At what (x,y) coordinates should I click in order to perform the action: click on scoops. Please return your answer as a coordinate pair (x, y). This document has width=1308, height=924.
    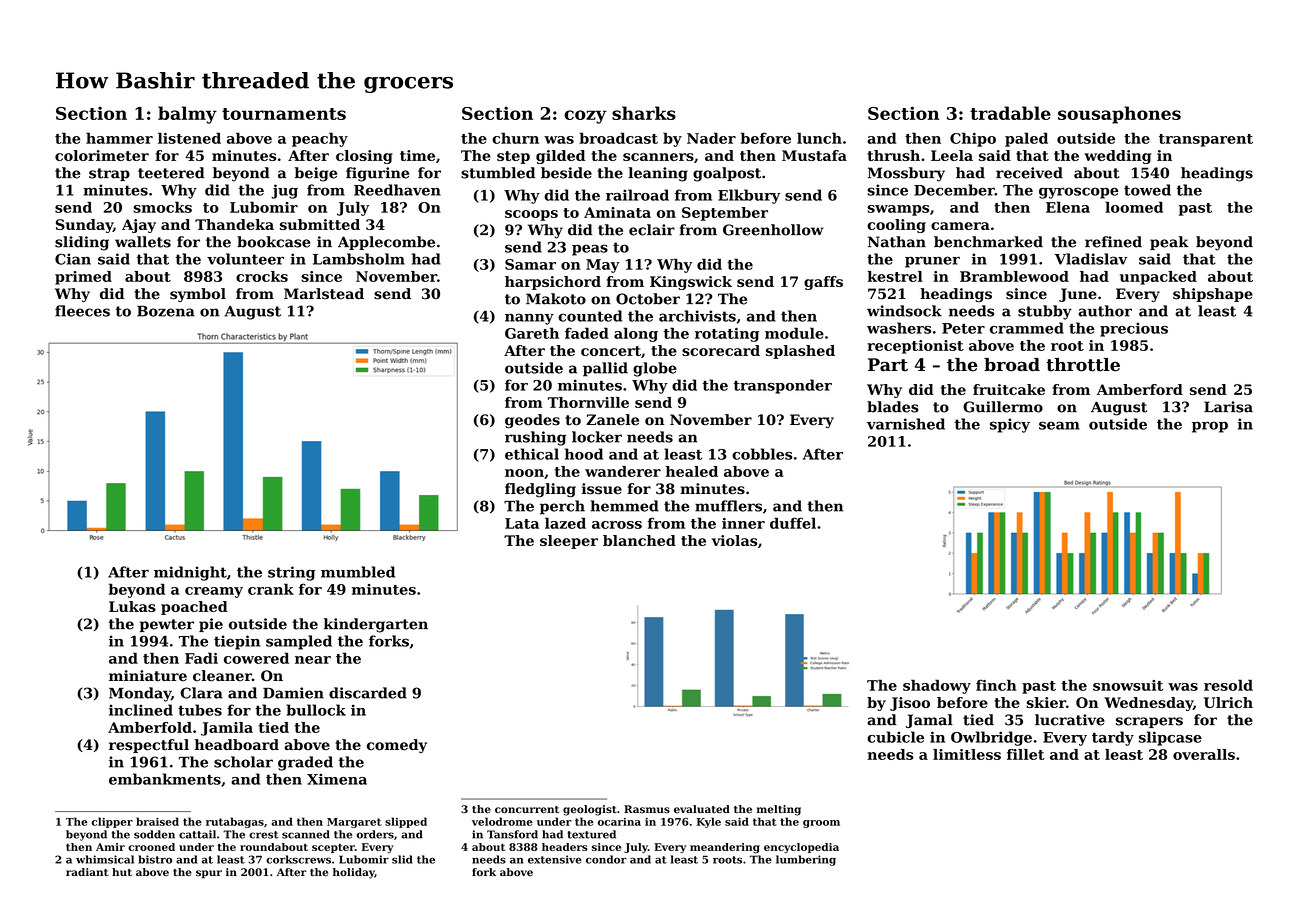
    Looking at the image, I should click on (531, 215).
